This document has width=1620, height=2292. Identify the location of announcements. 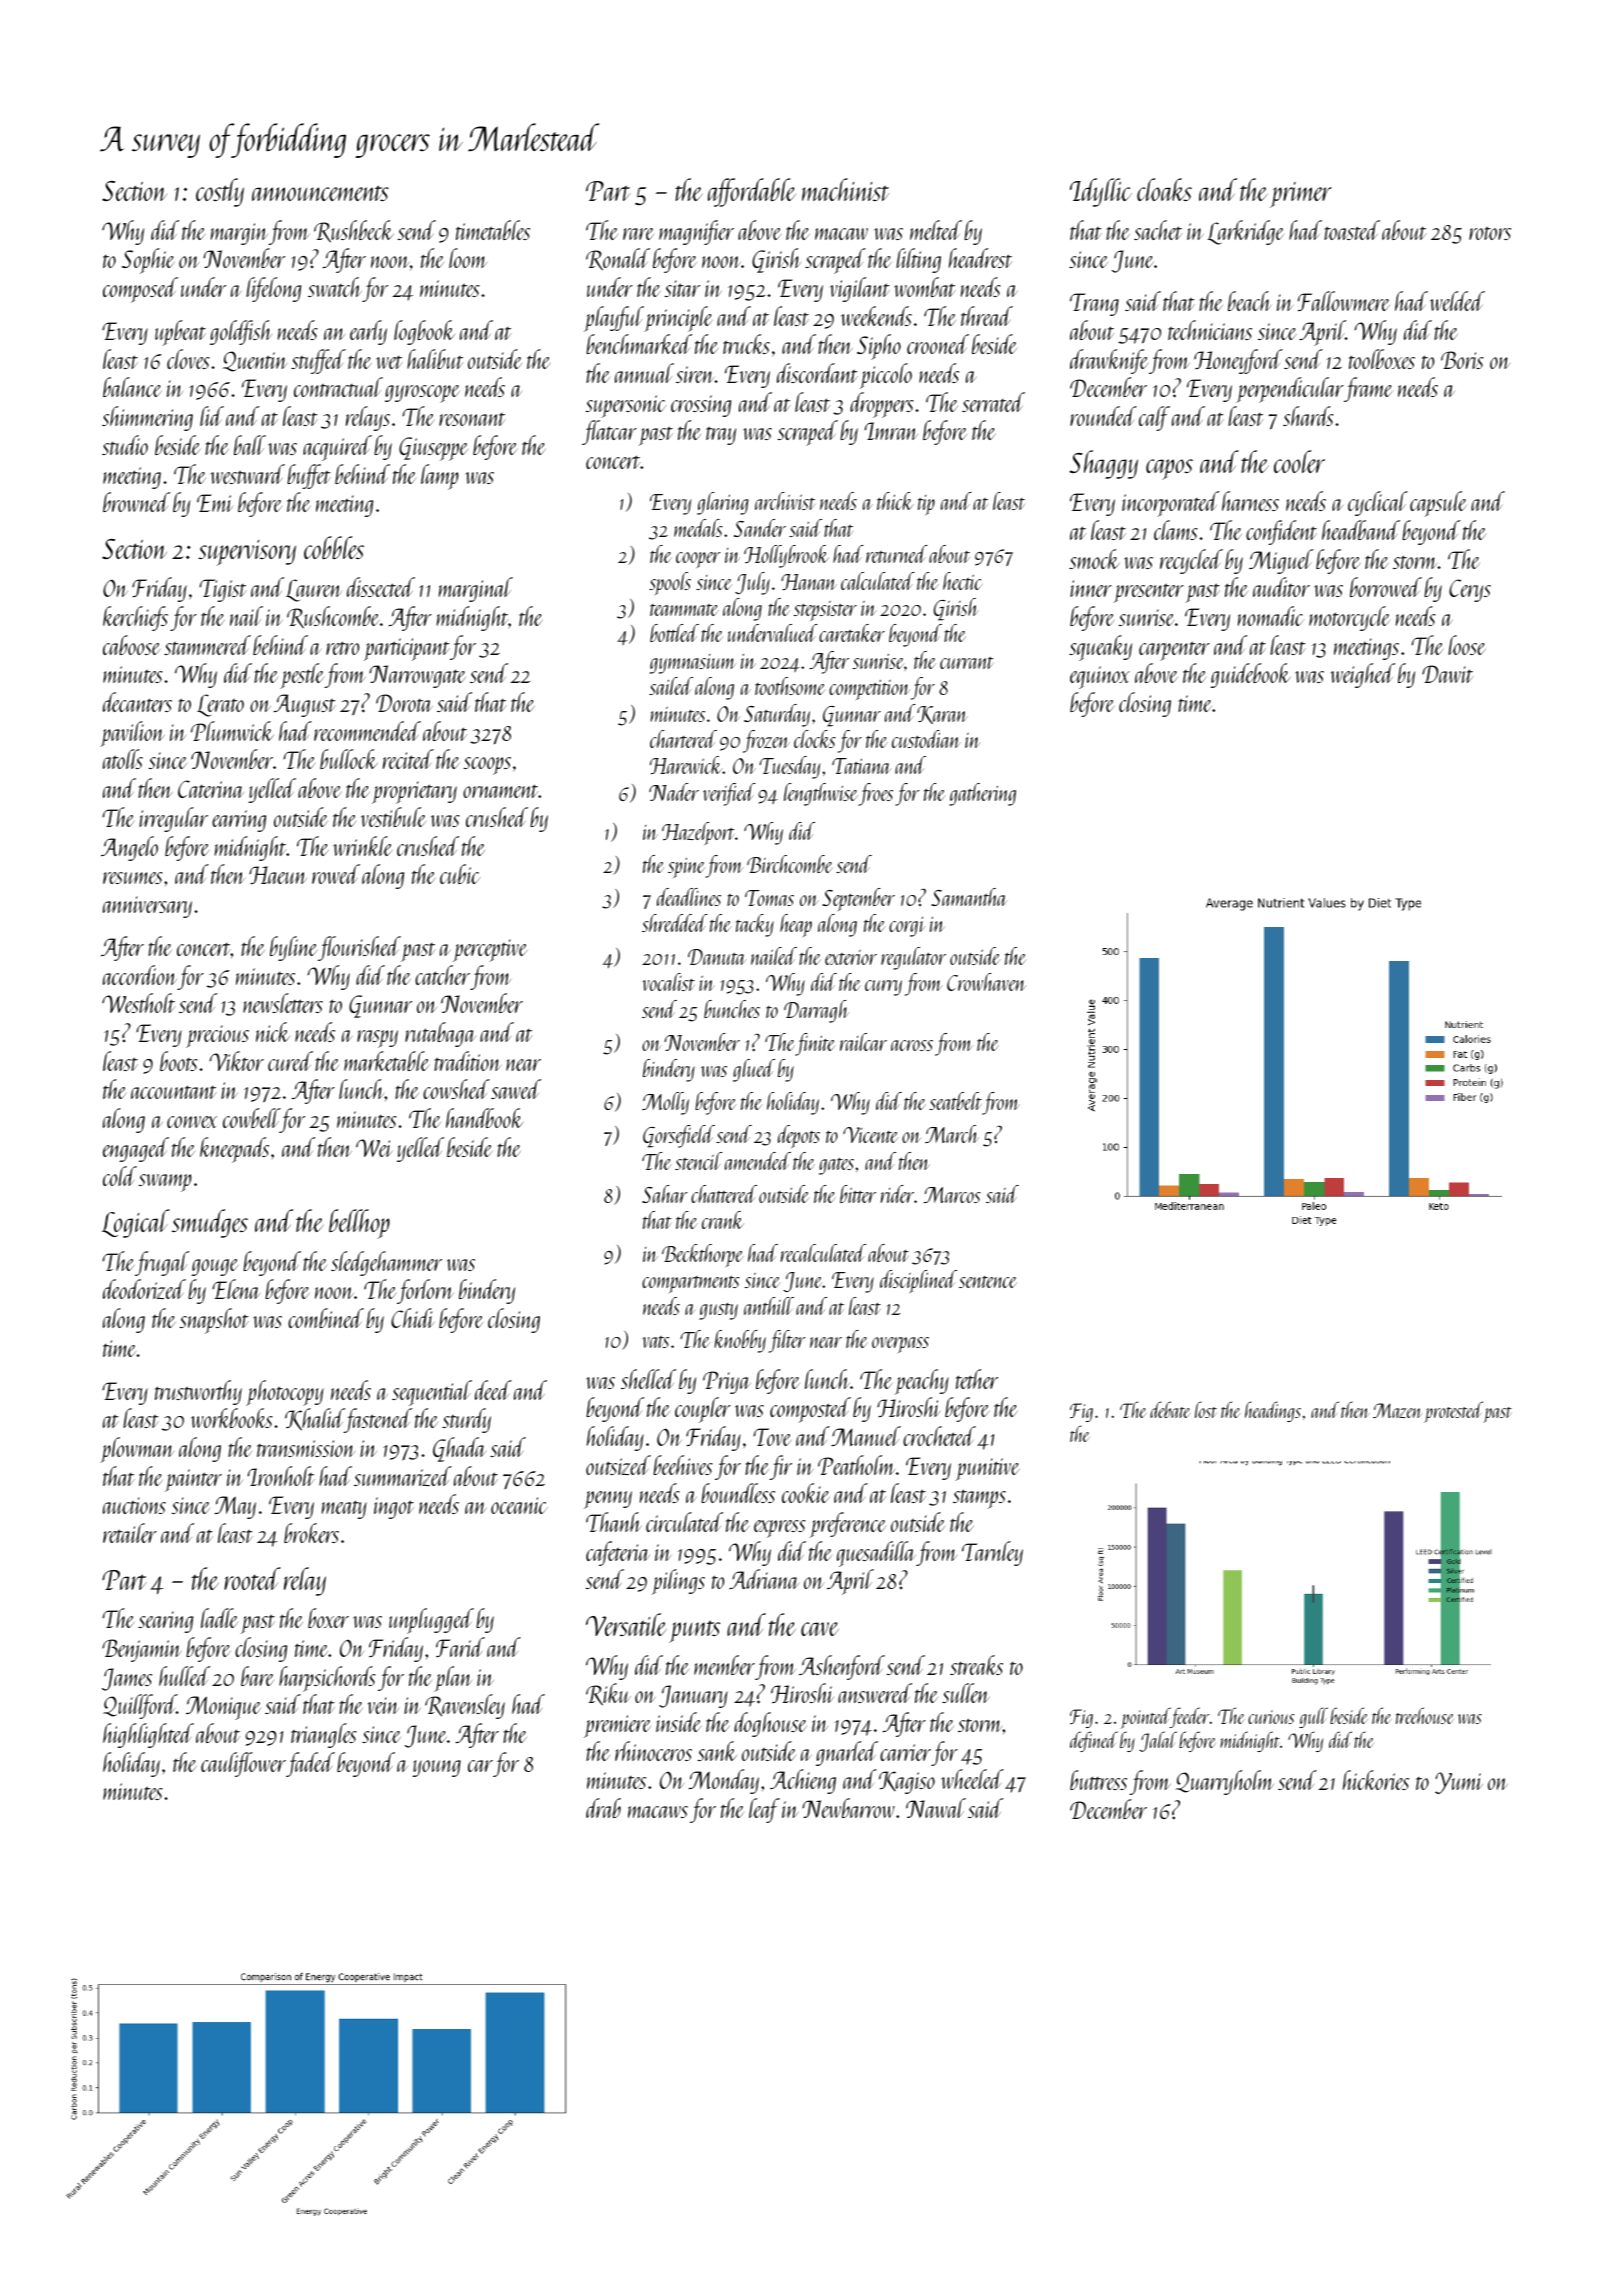
(320, 193).
